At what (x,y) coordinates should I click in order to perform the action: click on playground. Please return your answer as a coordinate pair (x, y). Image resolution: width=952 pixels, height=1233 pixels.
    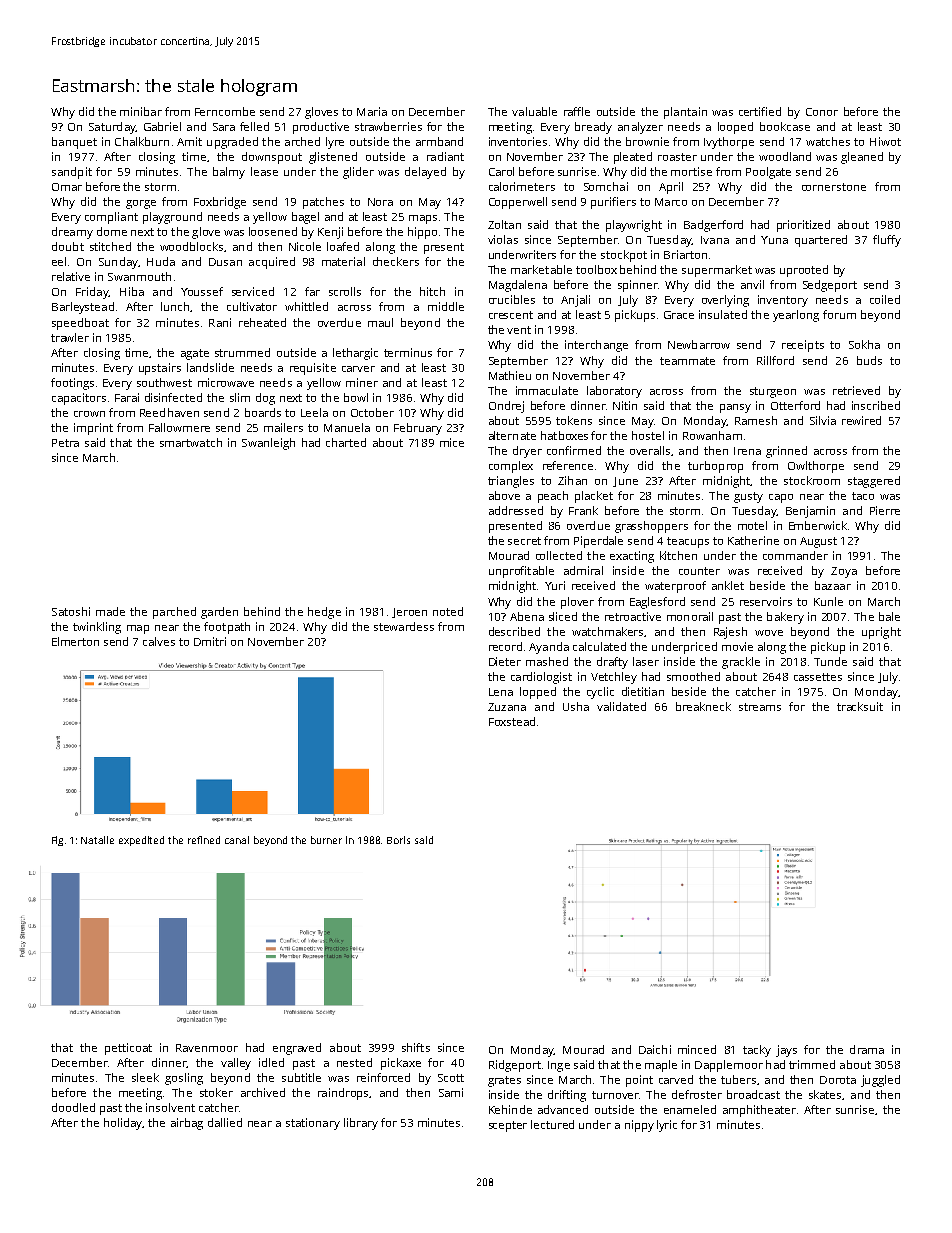
    Looking at the image, I should click on (172, 218).
